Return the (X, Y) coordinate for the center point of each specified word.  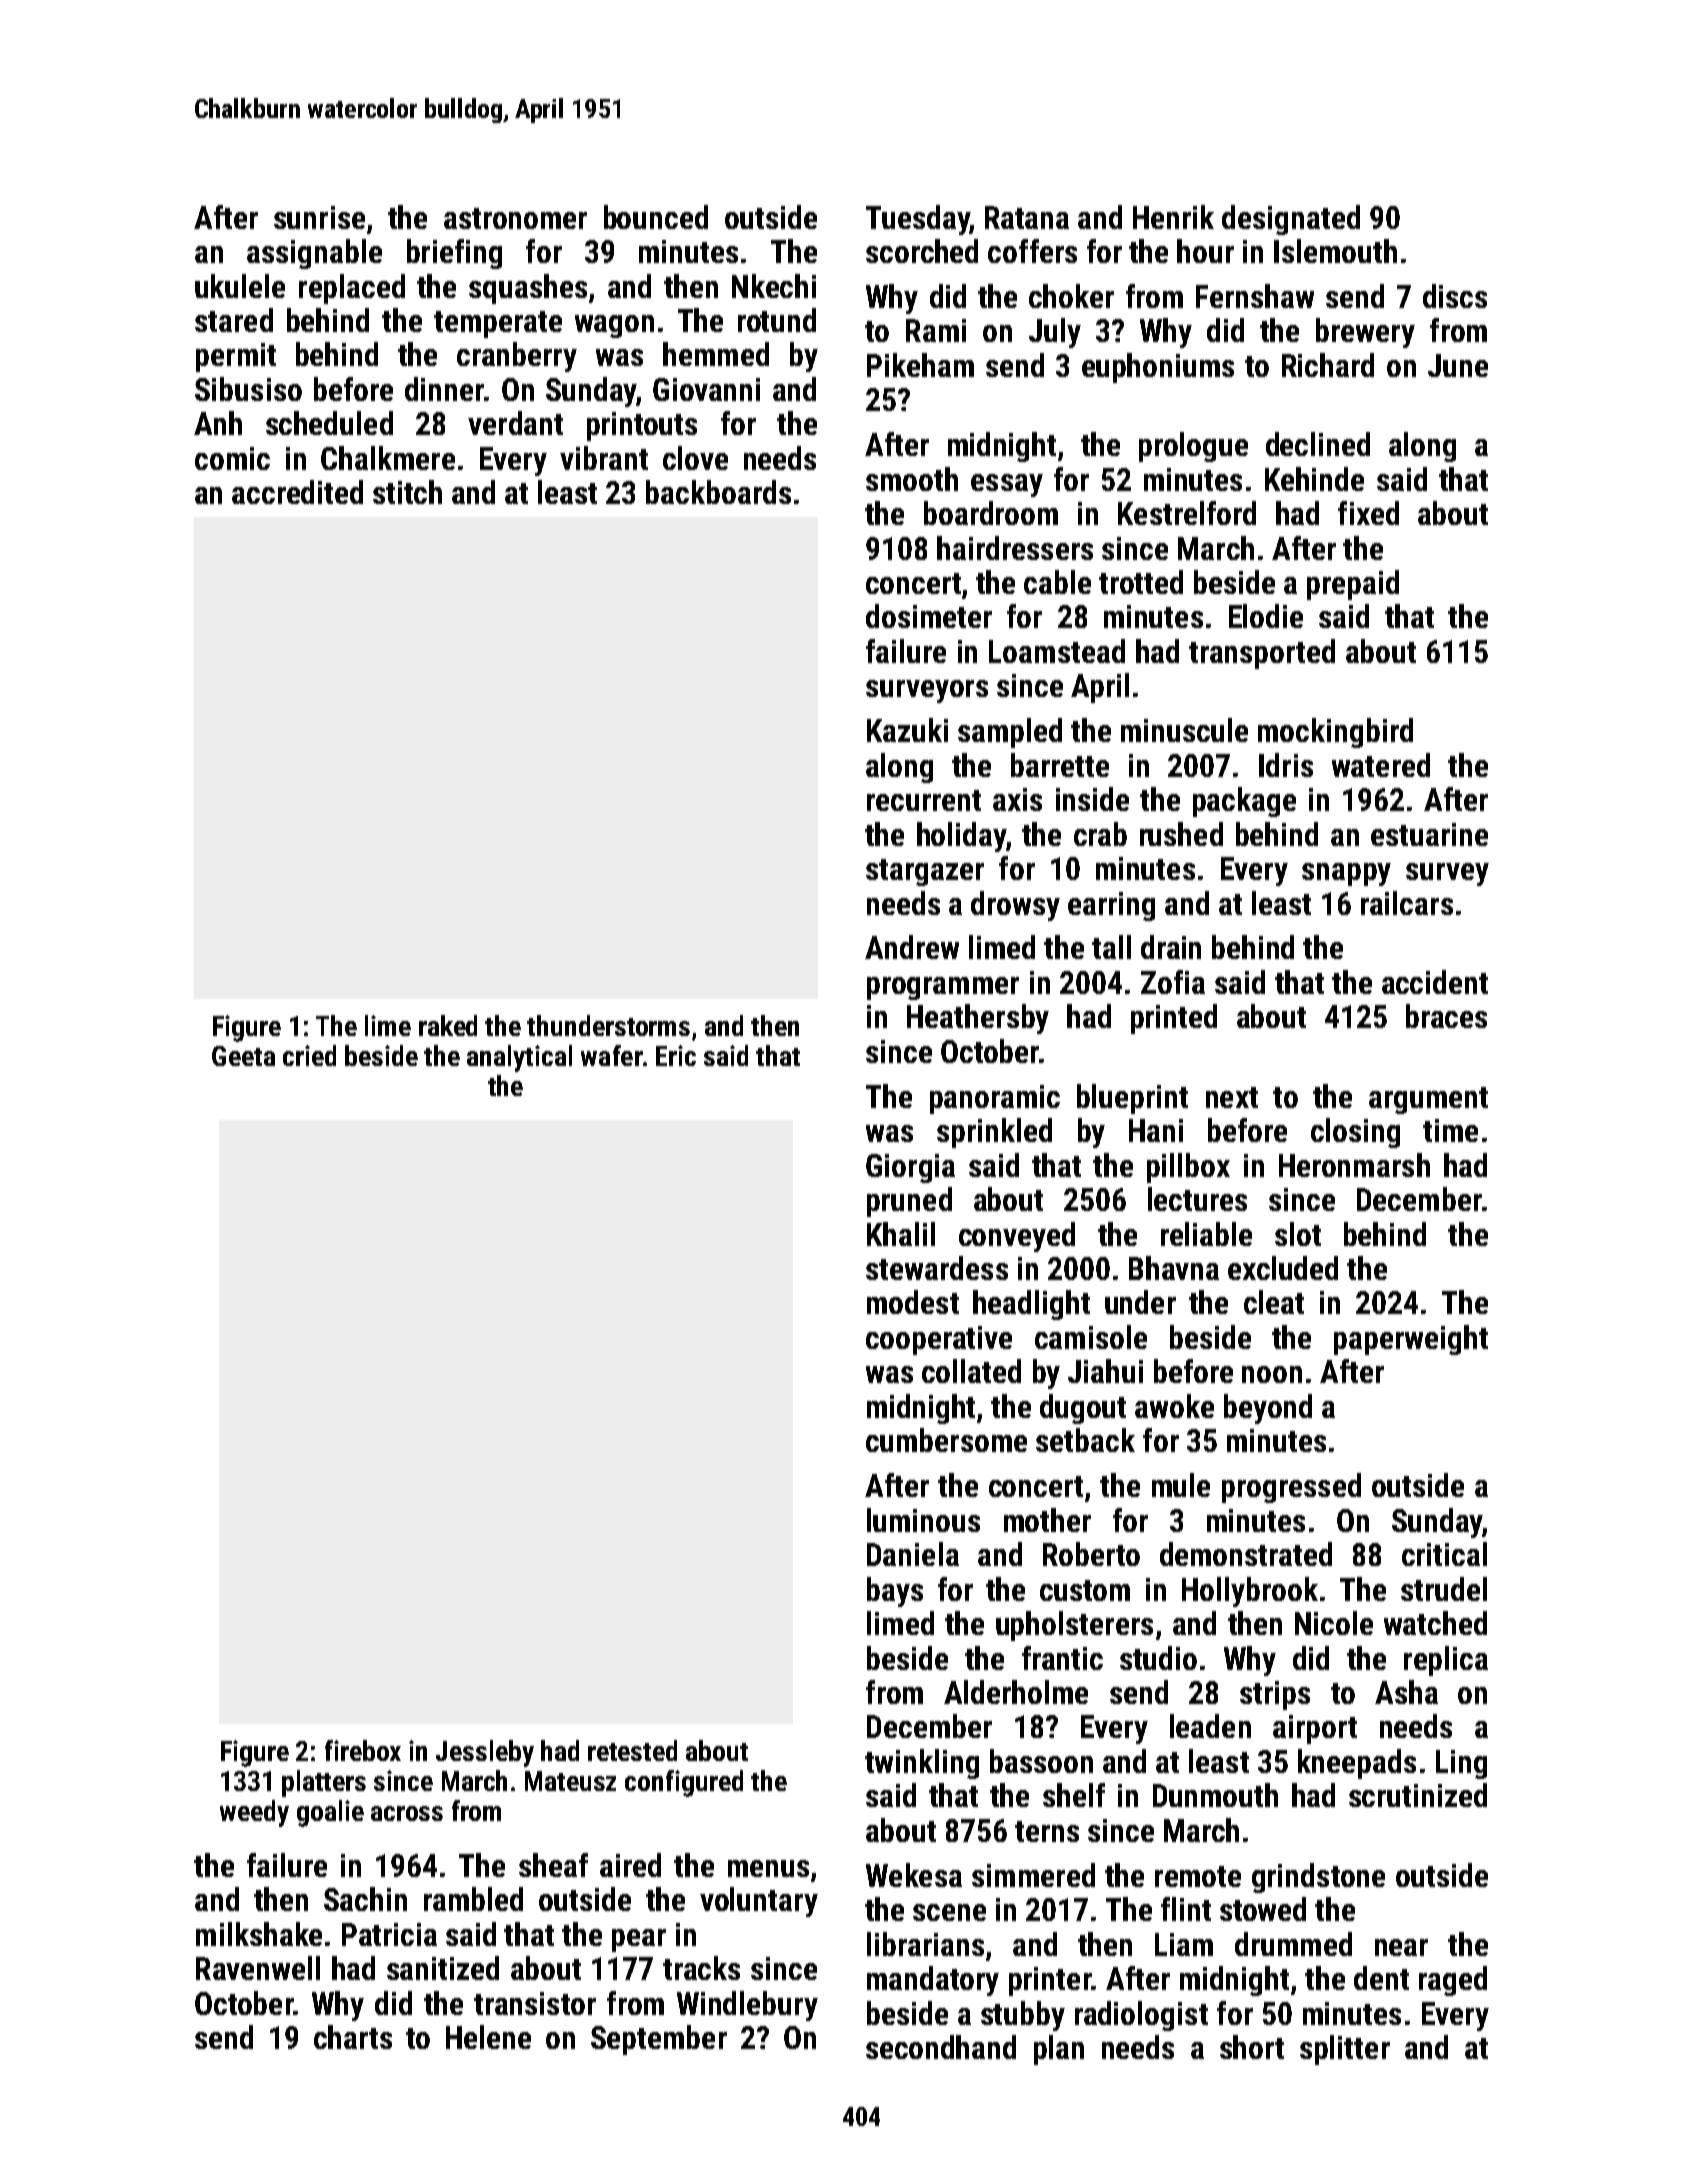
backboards (718, 492)
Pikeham (920, 365)
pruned (909, 1202)
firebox (363, 1750)
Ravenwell (258, 1968)
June (1458, 365)
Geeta (243, 1056)
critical (1444, 1554)
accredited (297, 492)
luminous (923, 1520)
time (1450, 1130)
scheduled (329, 423)
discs (1455, 296)
